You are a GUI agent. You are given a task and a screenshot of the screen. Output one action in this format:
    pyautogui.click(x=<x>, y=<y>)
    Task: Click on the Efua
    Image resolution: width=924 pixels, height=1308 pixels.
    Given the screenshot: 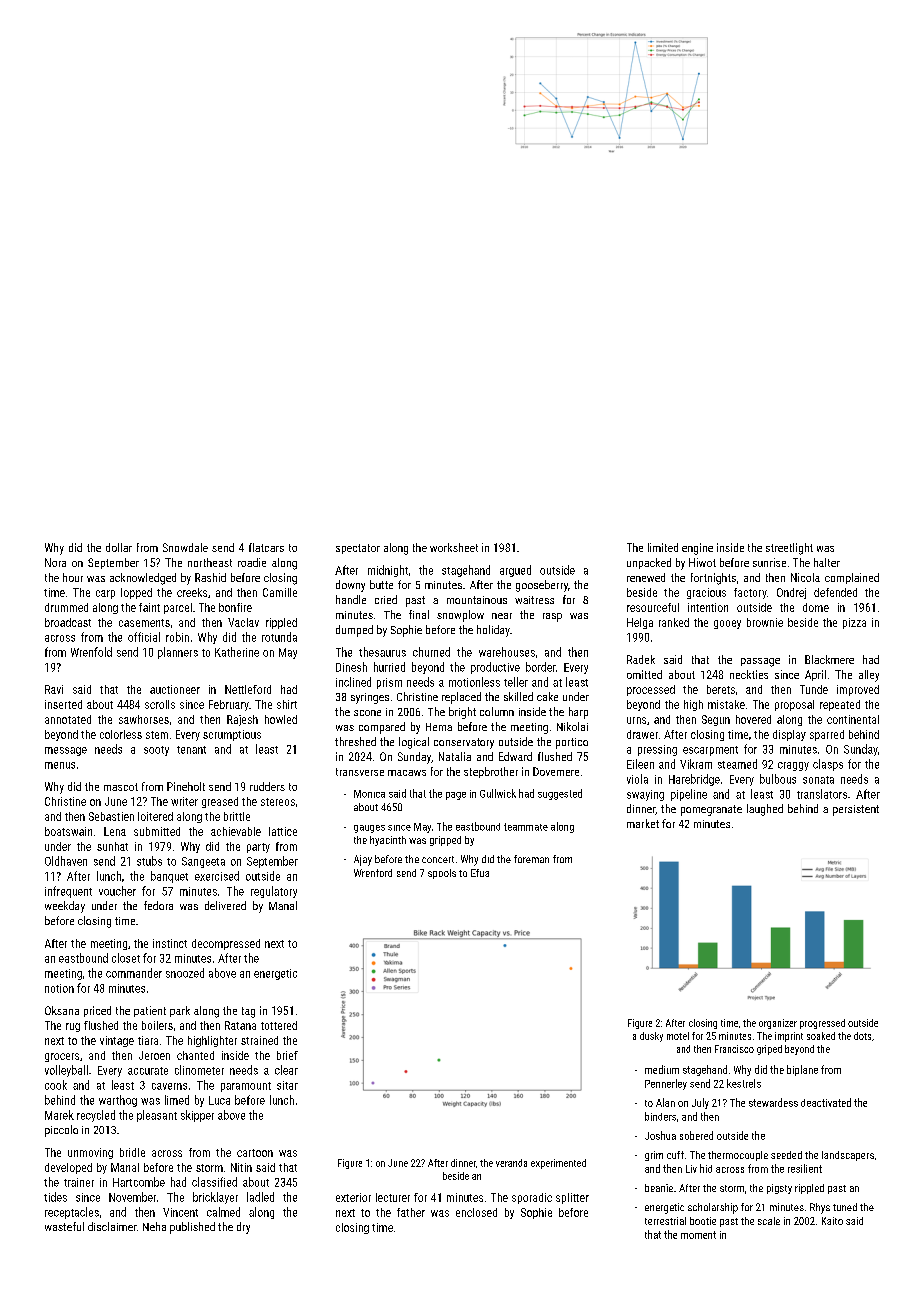 What is the action you would take?
    pyautogui.click(x=480, y=873)
